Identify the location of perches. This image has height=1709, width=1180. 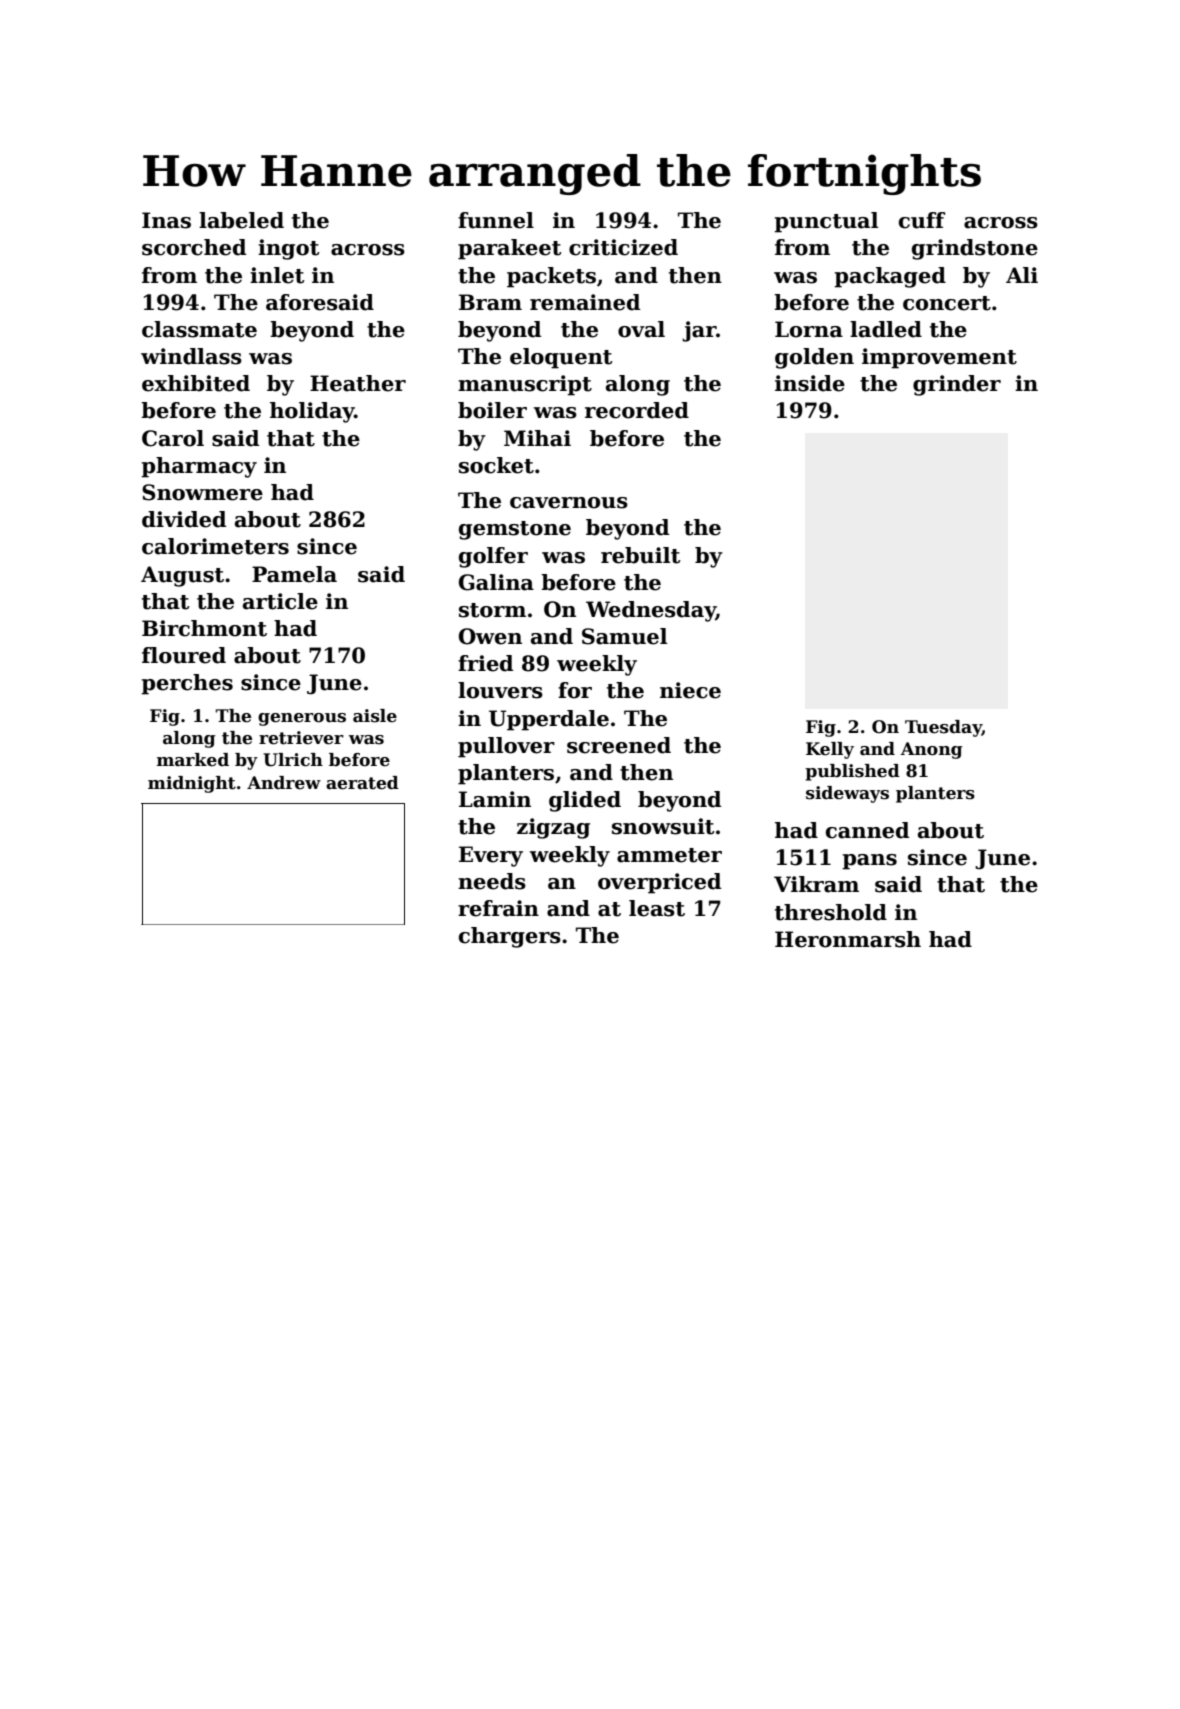
(187, 684).
